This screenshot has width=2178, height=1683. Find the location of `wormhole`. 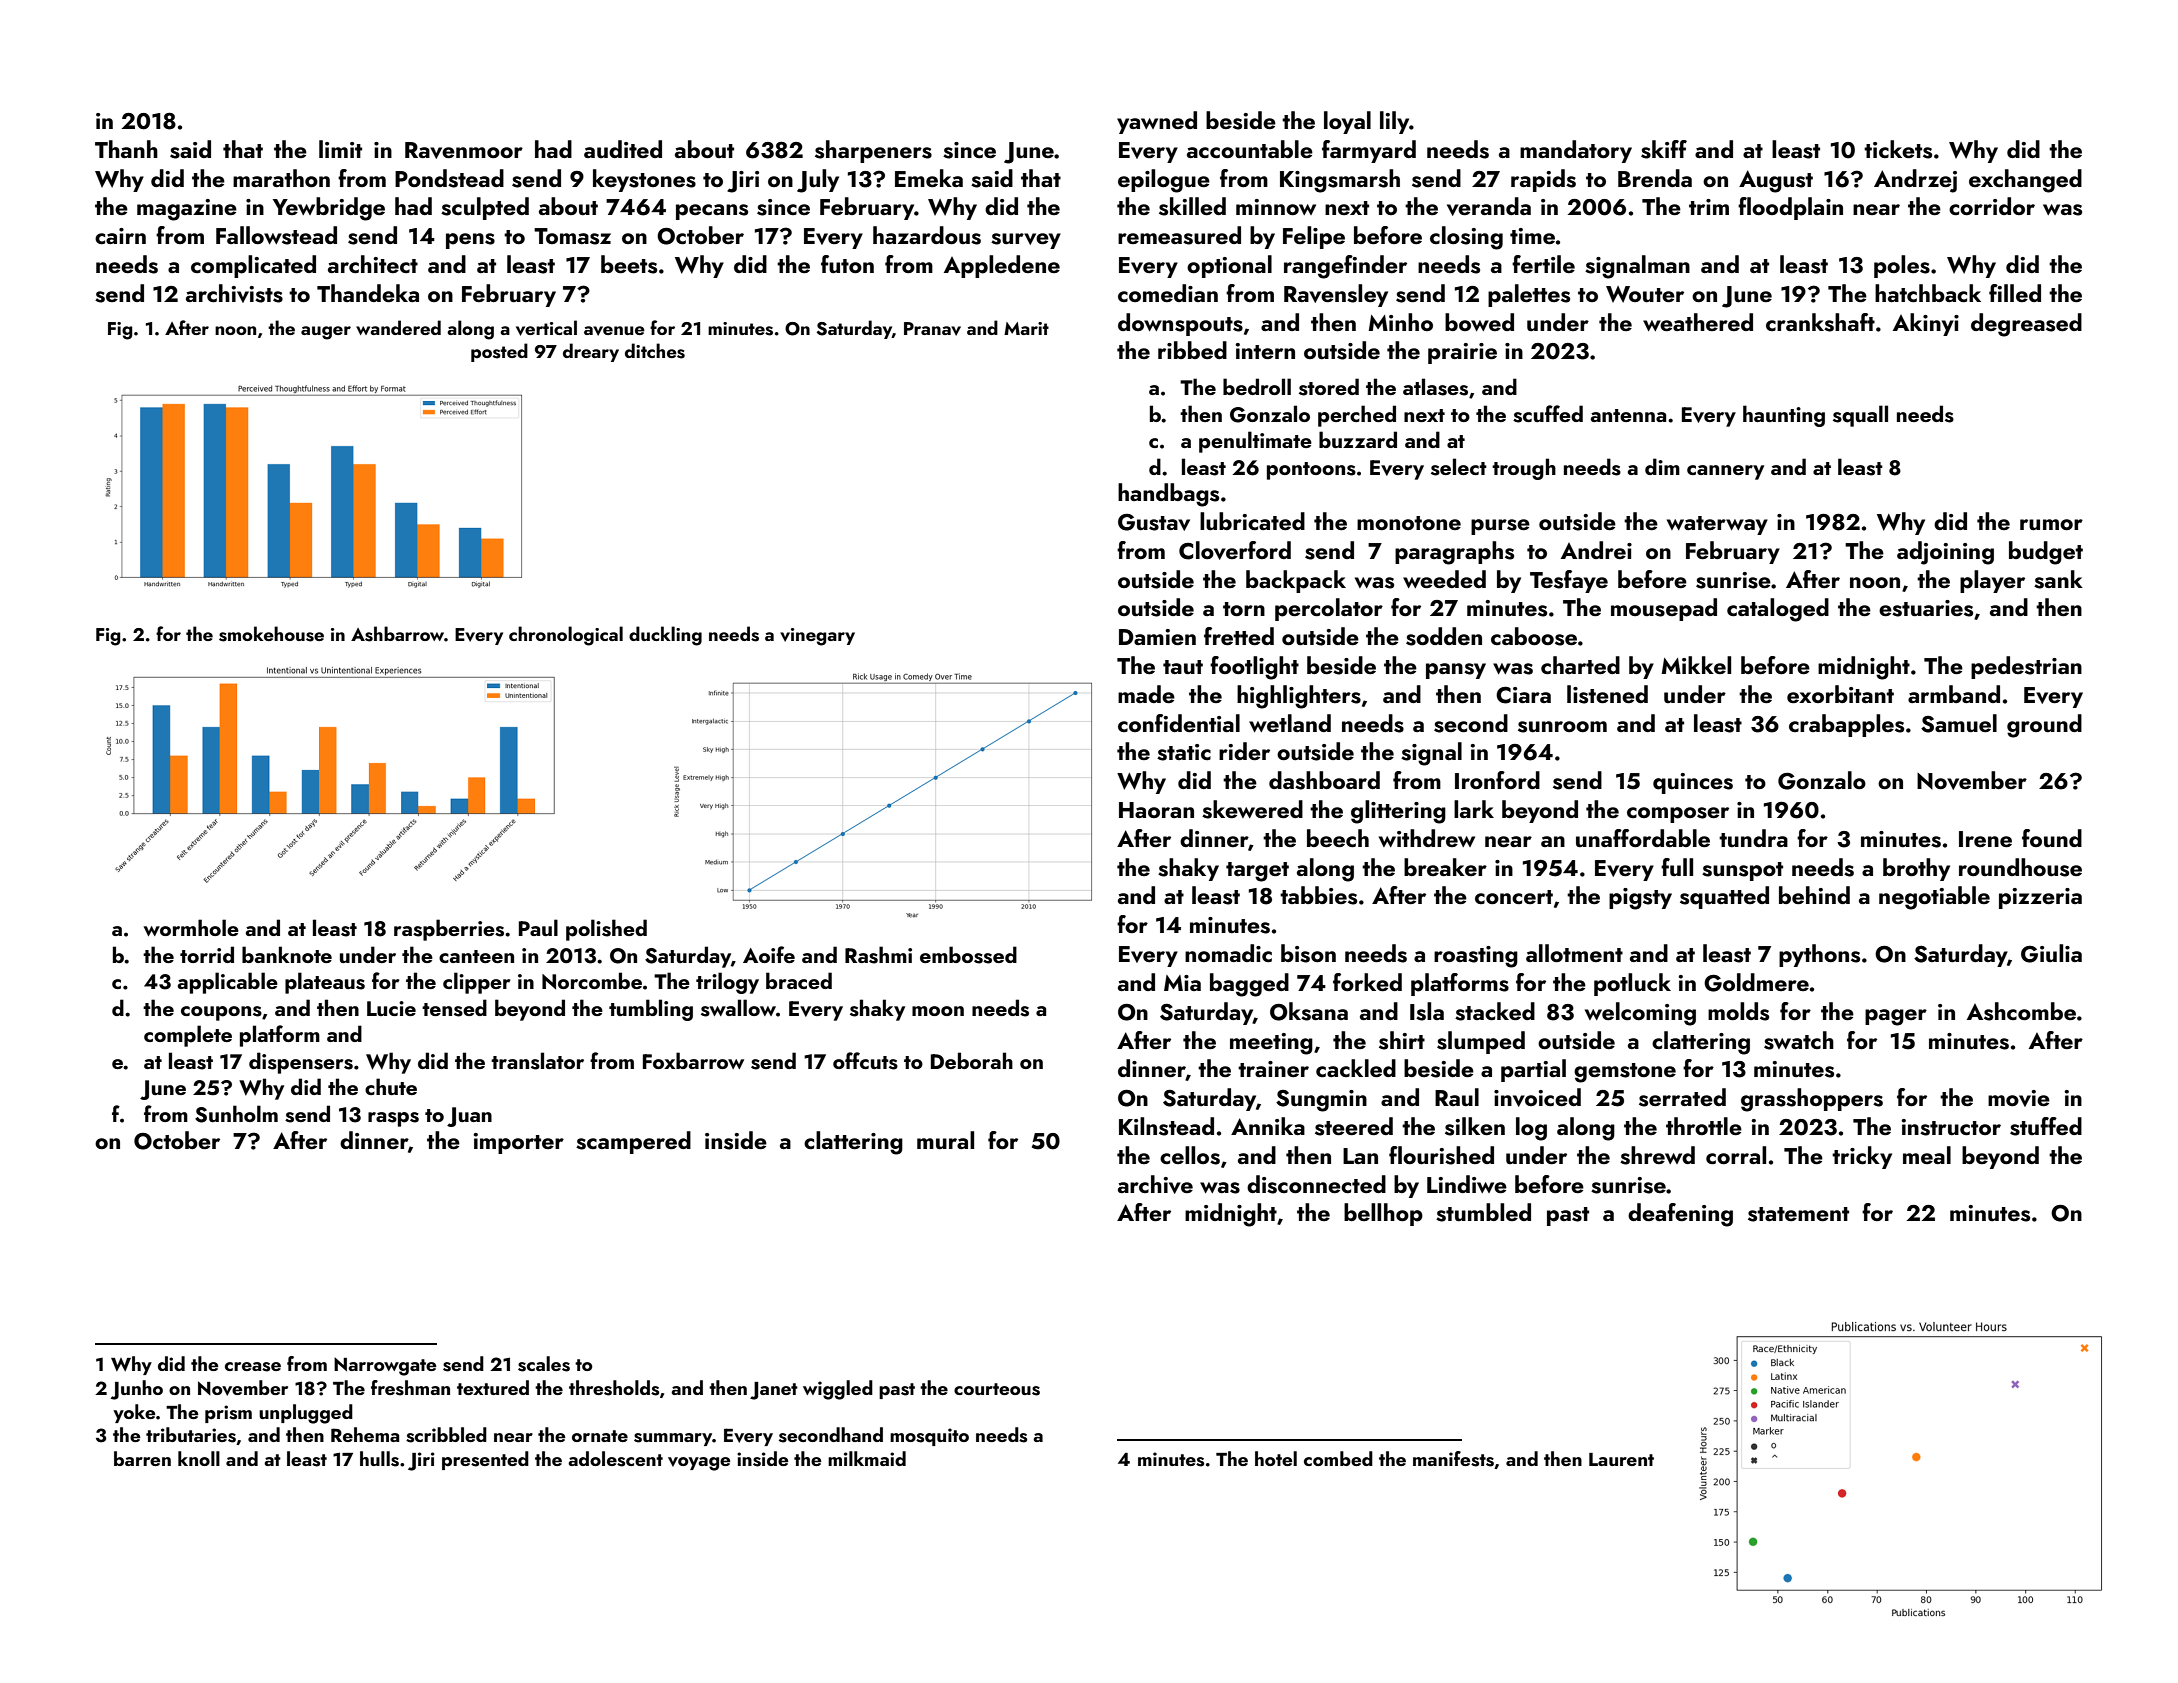

wormhole is located at coordinates (191, 927).
